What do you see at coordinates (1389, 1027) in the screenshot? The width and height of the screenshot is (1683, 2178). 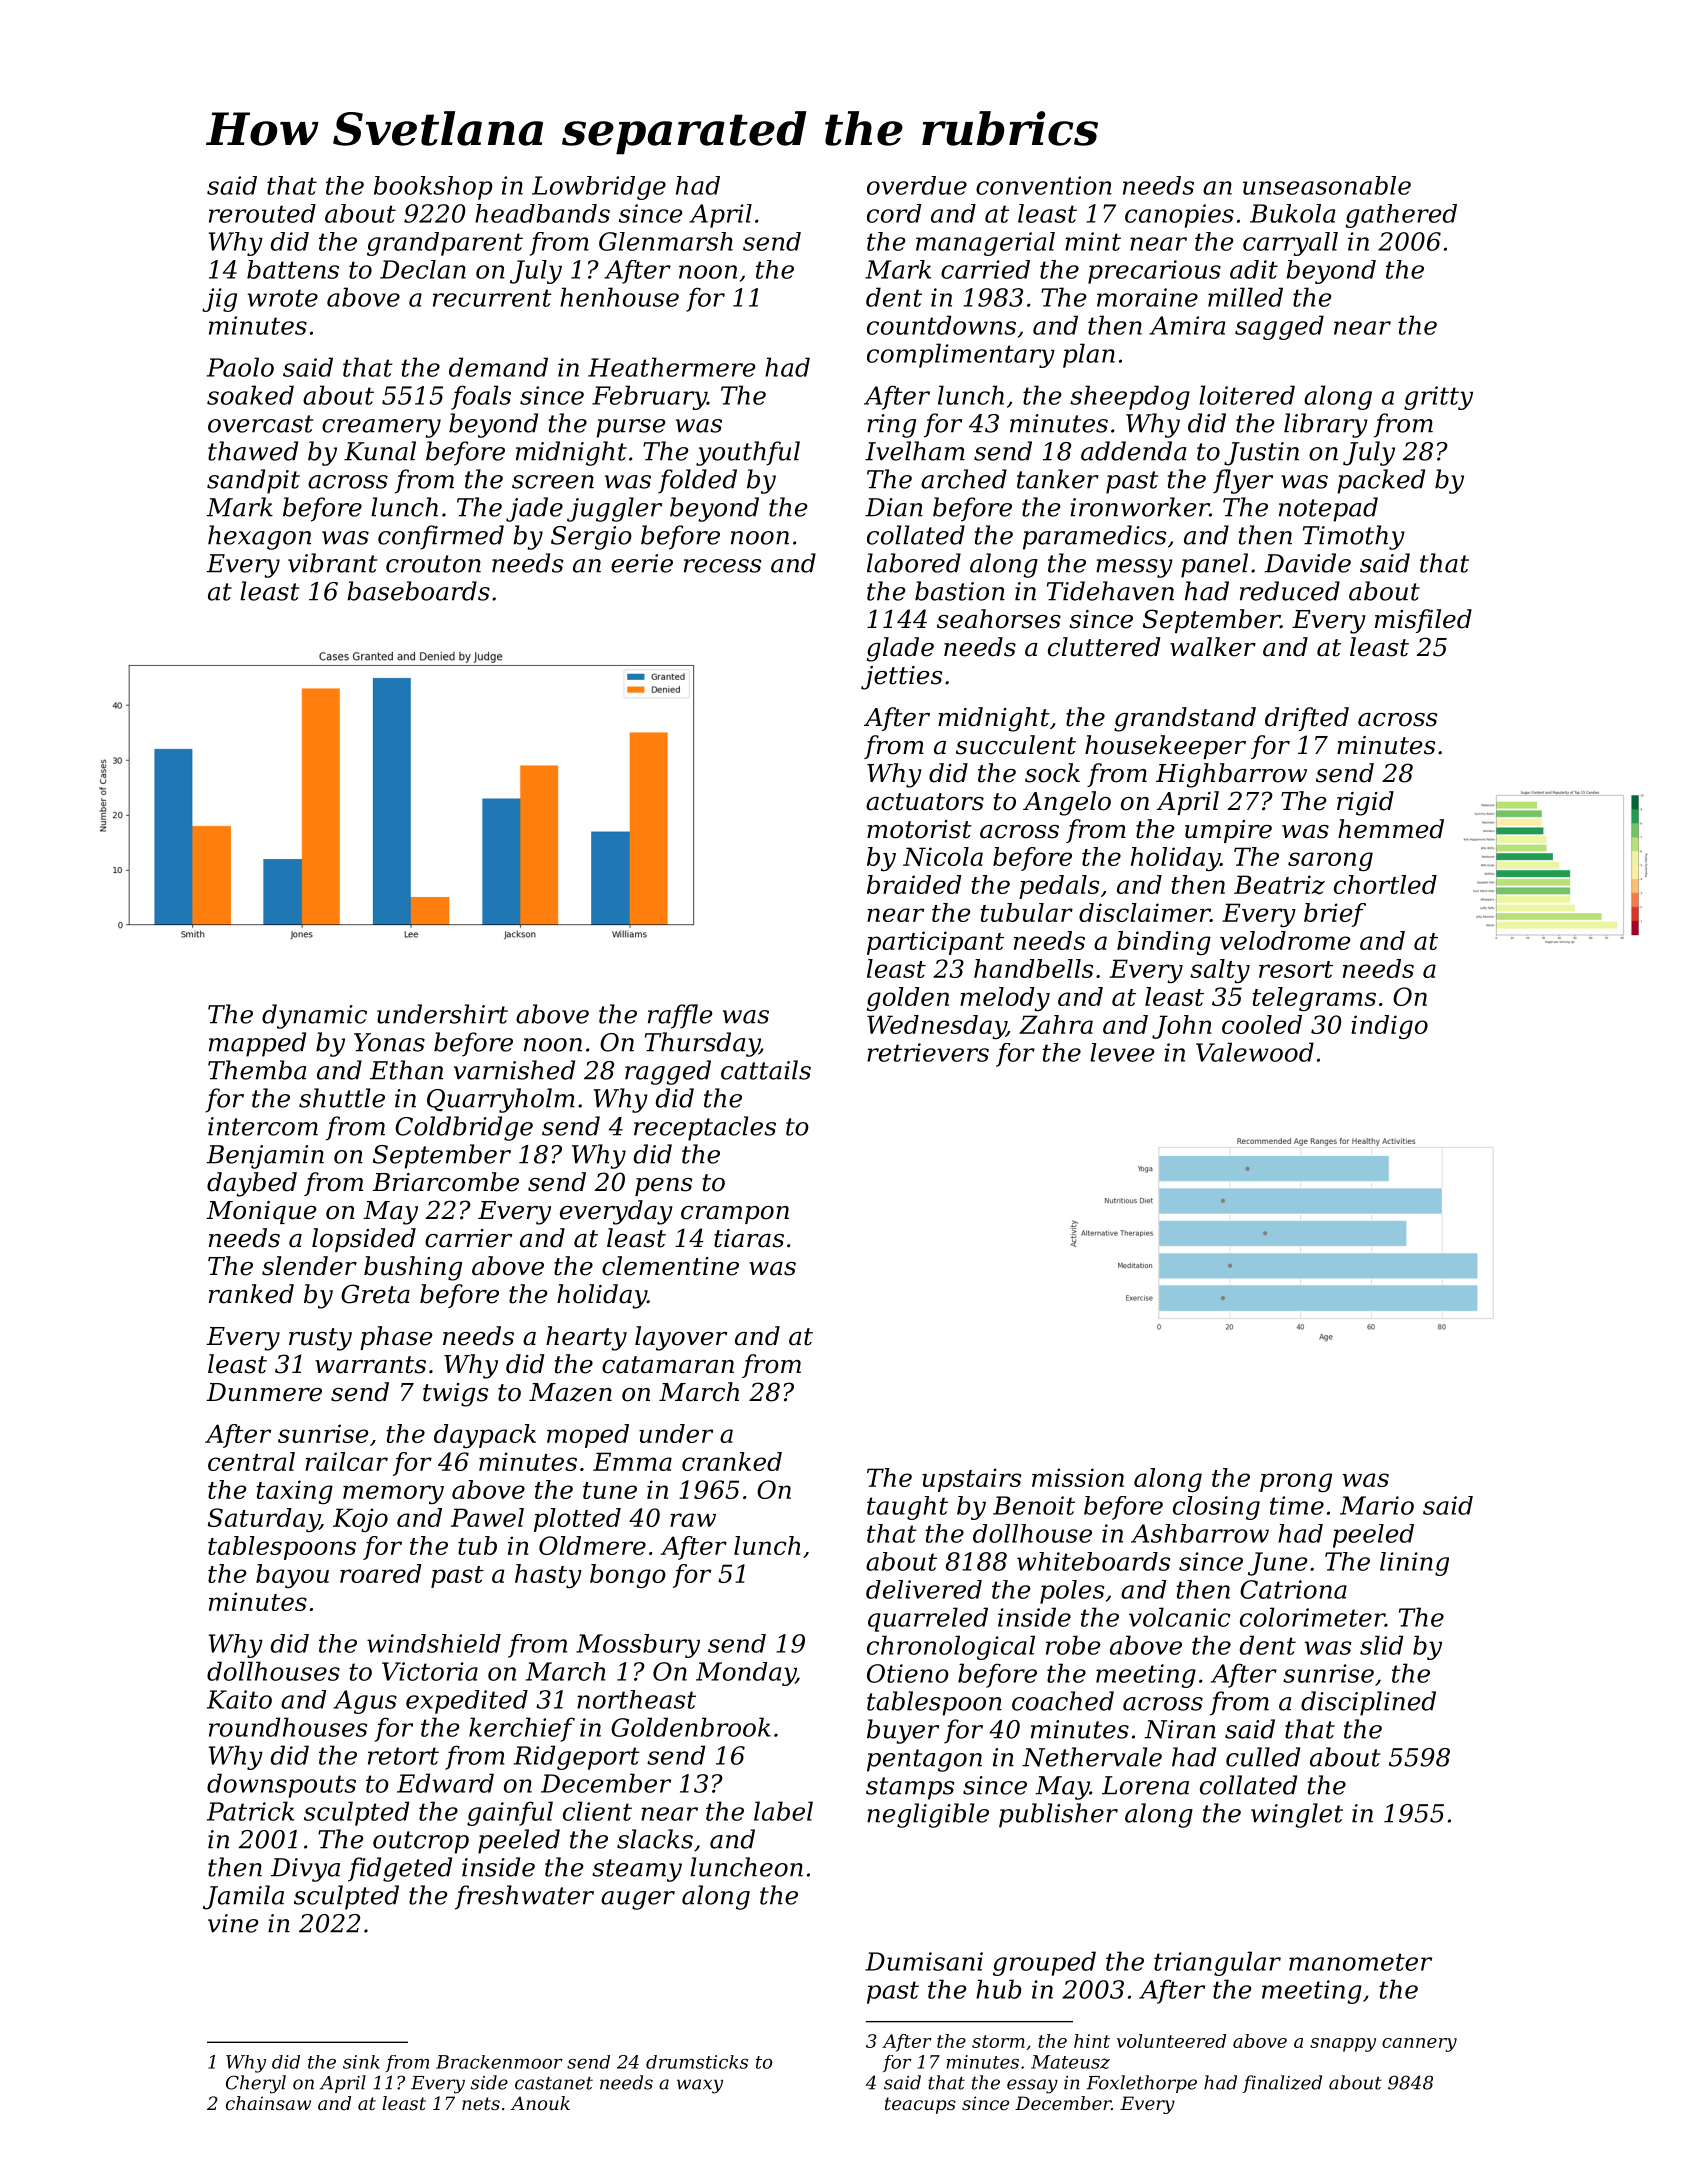 I see `indigo` at bounding box center [1389, 1027].
